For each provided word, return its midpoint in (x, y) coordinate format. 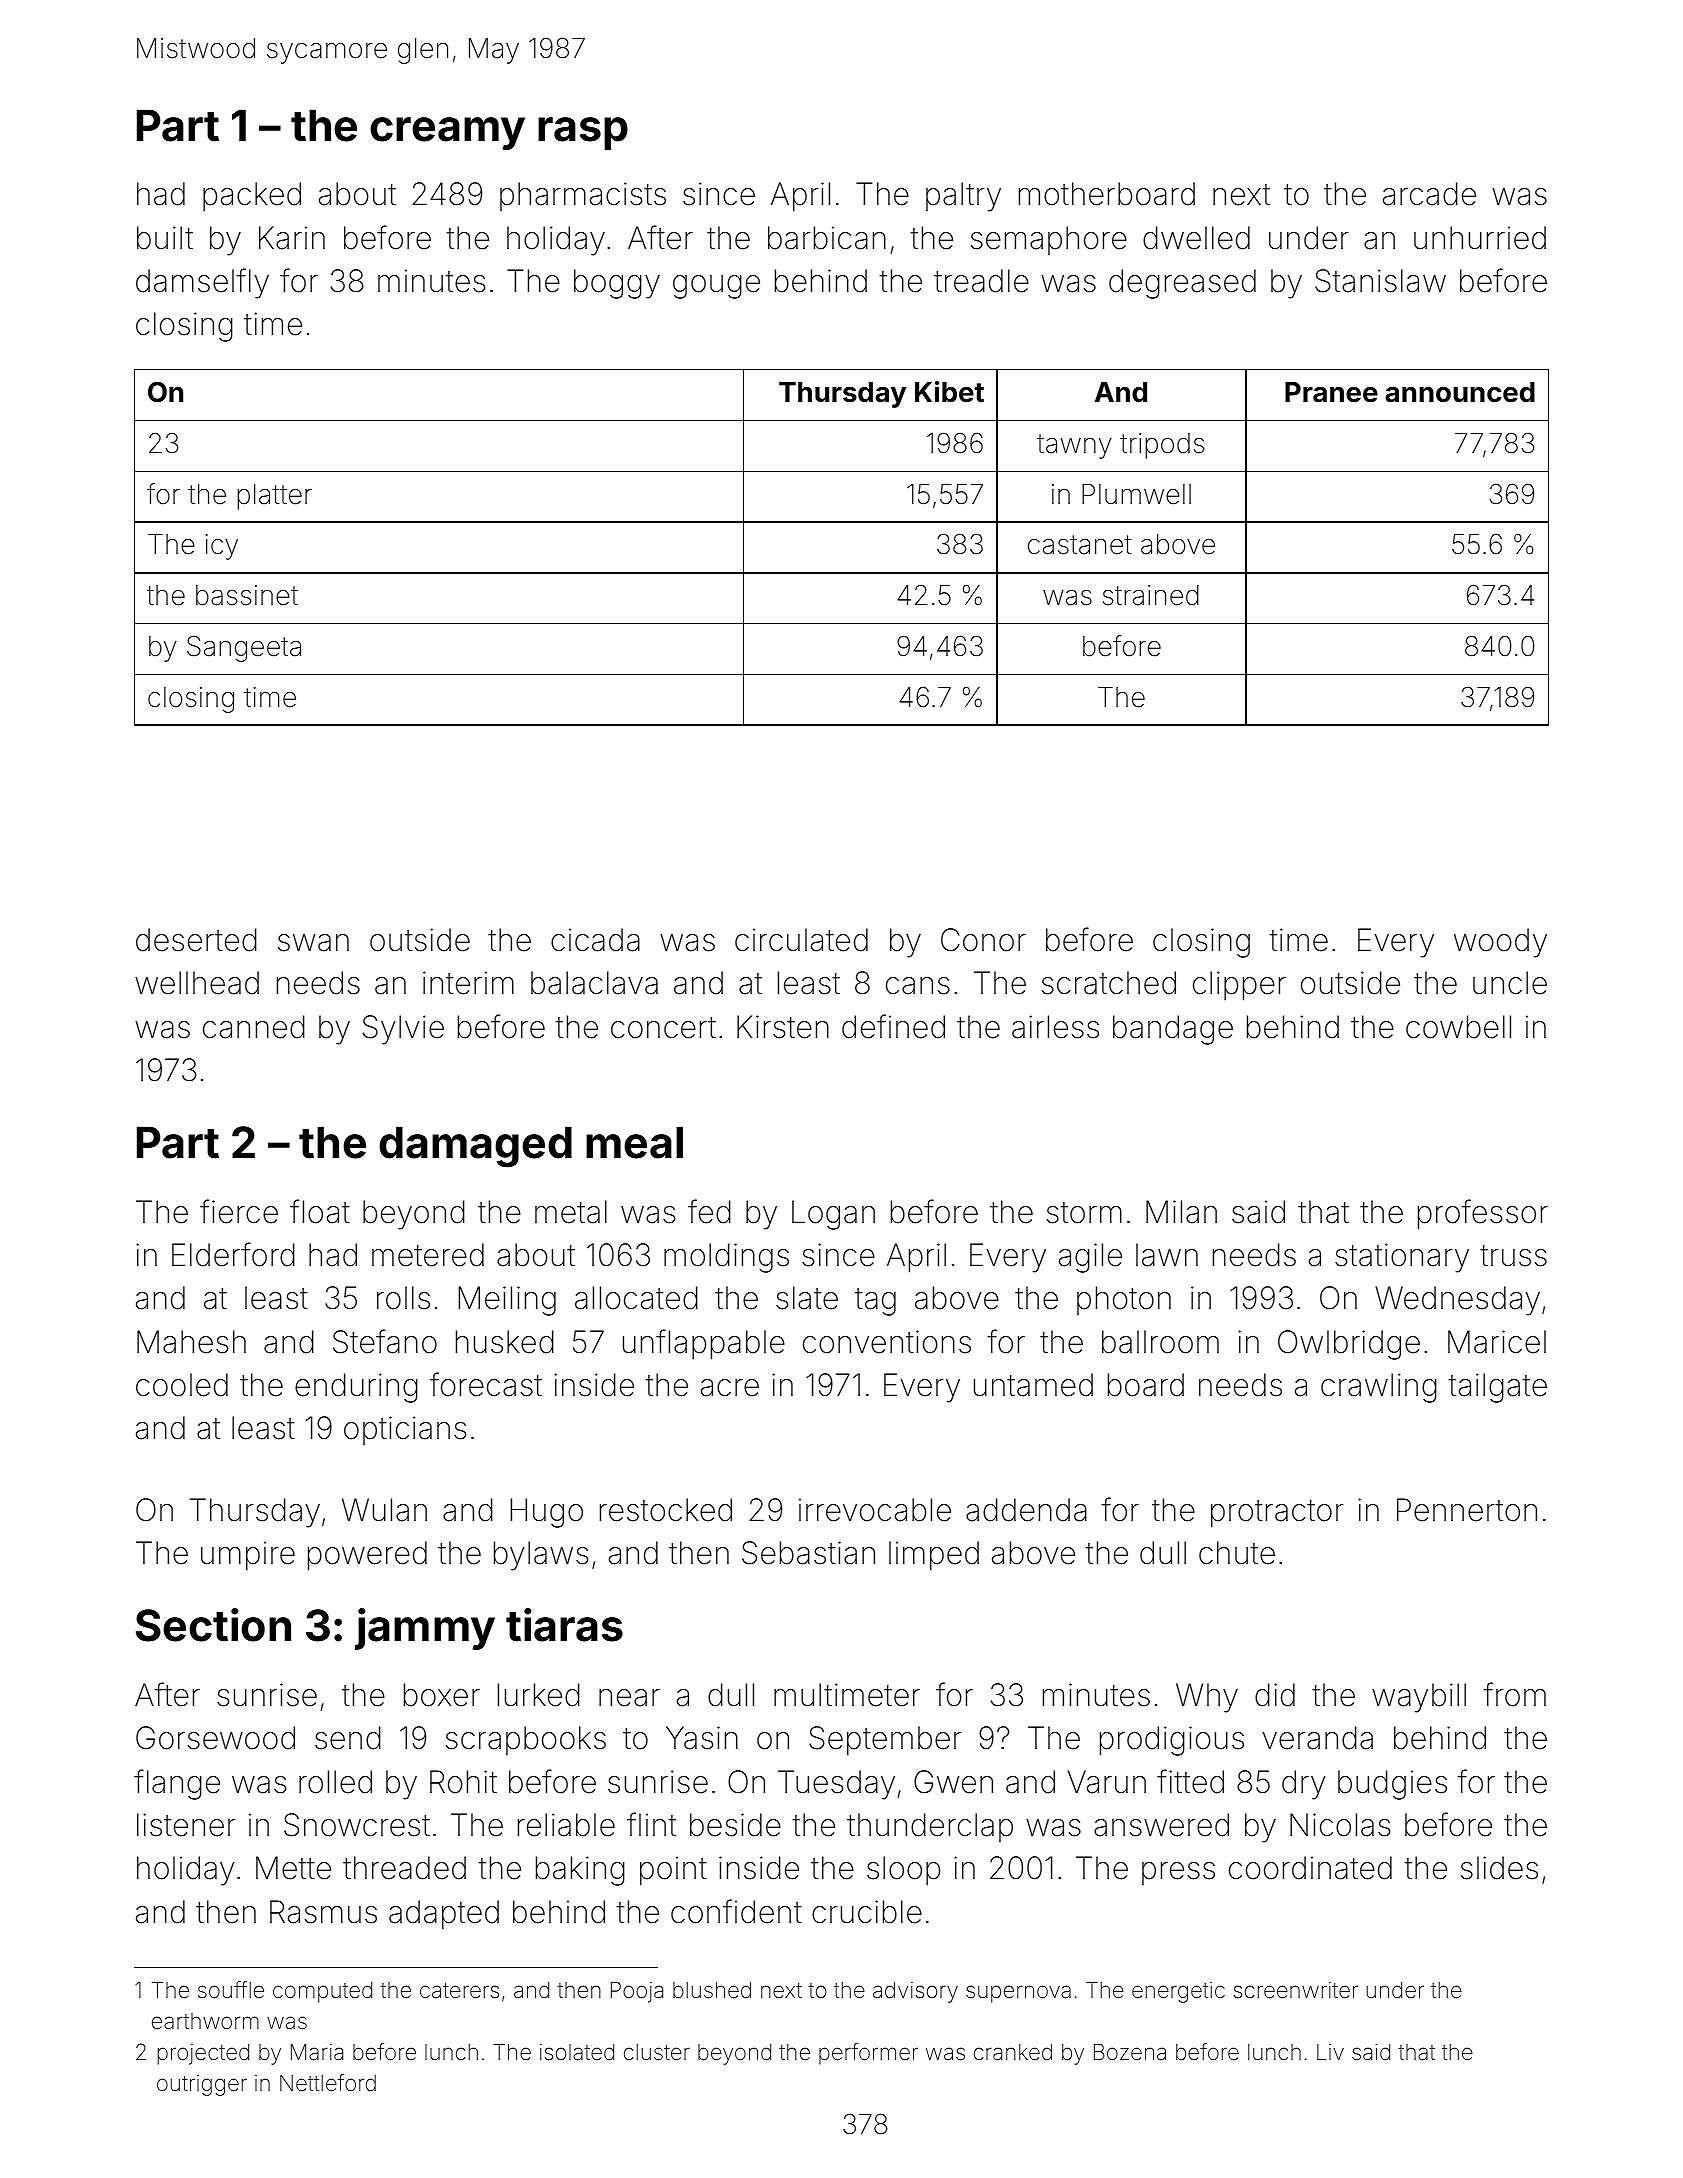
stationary (1402, 1258)
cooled (182, 1385)
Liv (1330, 2052)
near (629, 1698)
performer (868, 2054)
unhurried (1480, 238)
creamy (447, 133)
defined (893, 1026)
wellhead (197, 983)
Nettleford (328, 2083)
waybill (1419, 1698)
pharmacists (583, 196)
